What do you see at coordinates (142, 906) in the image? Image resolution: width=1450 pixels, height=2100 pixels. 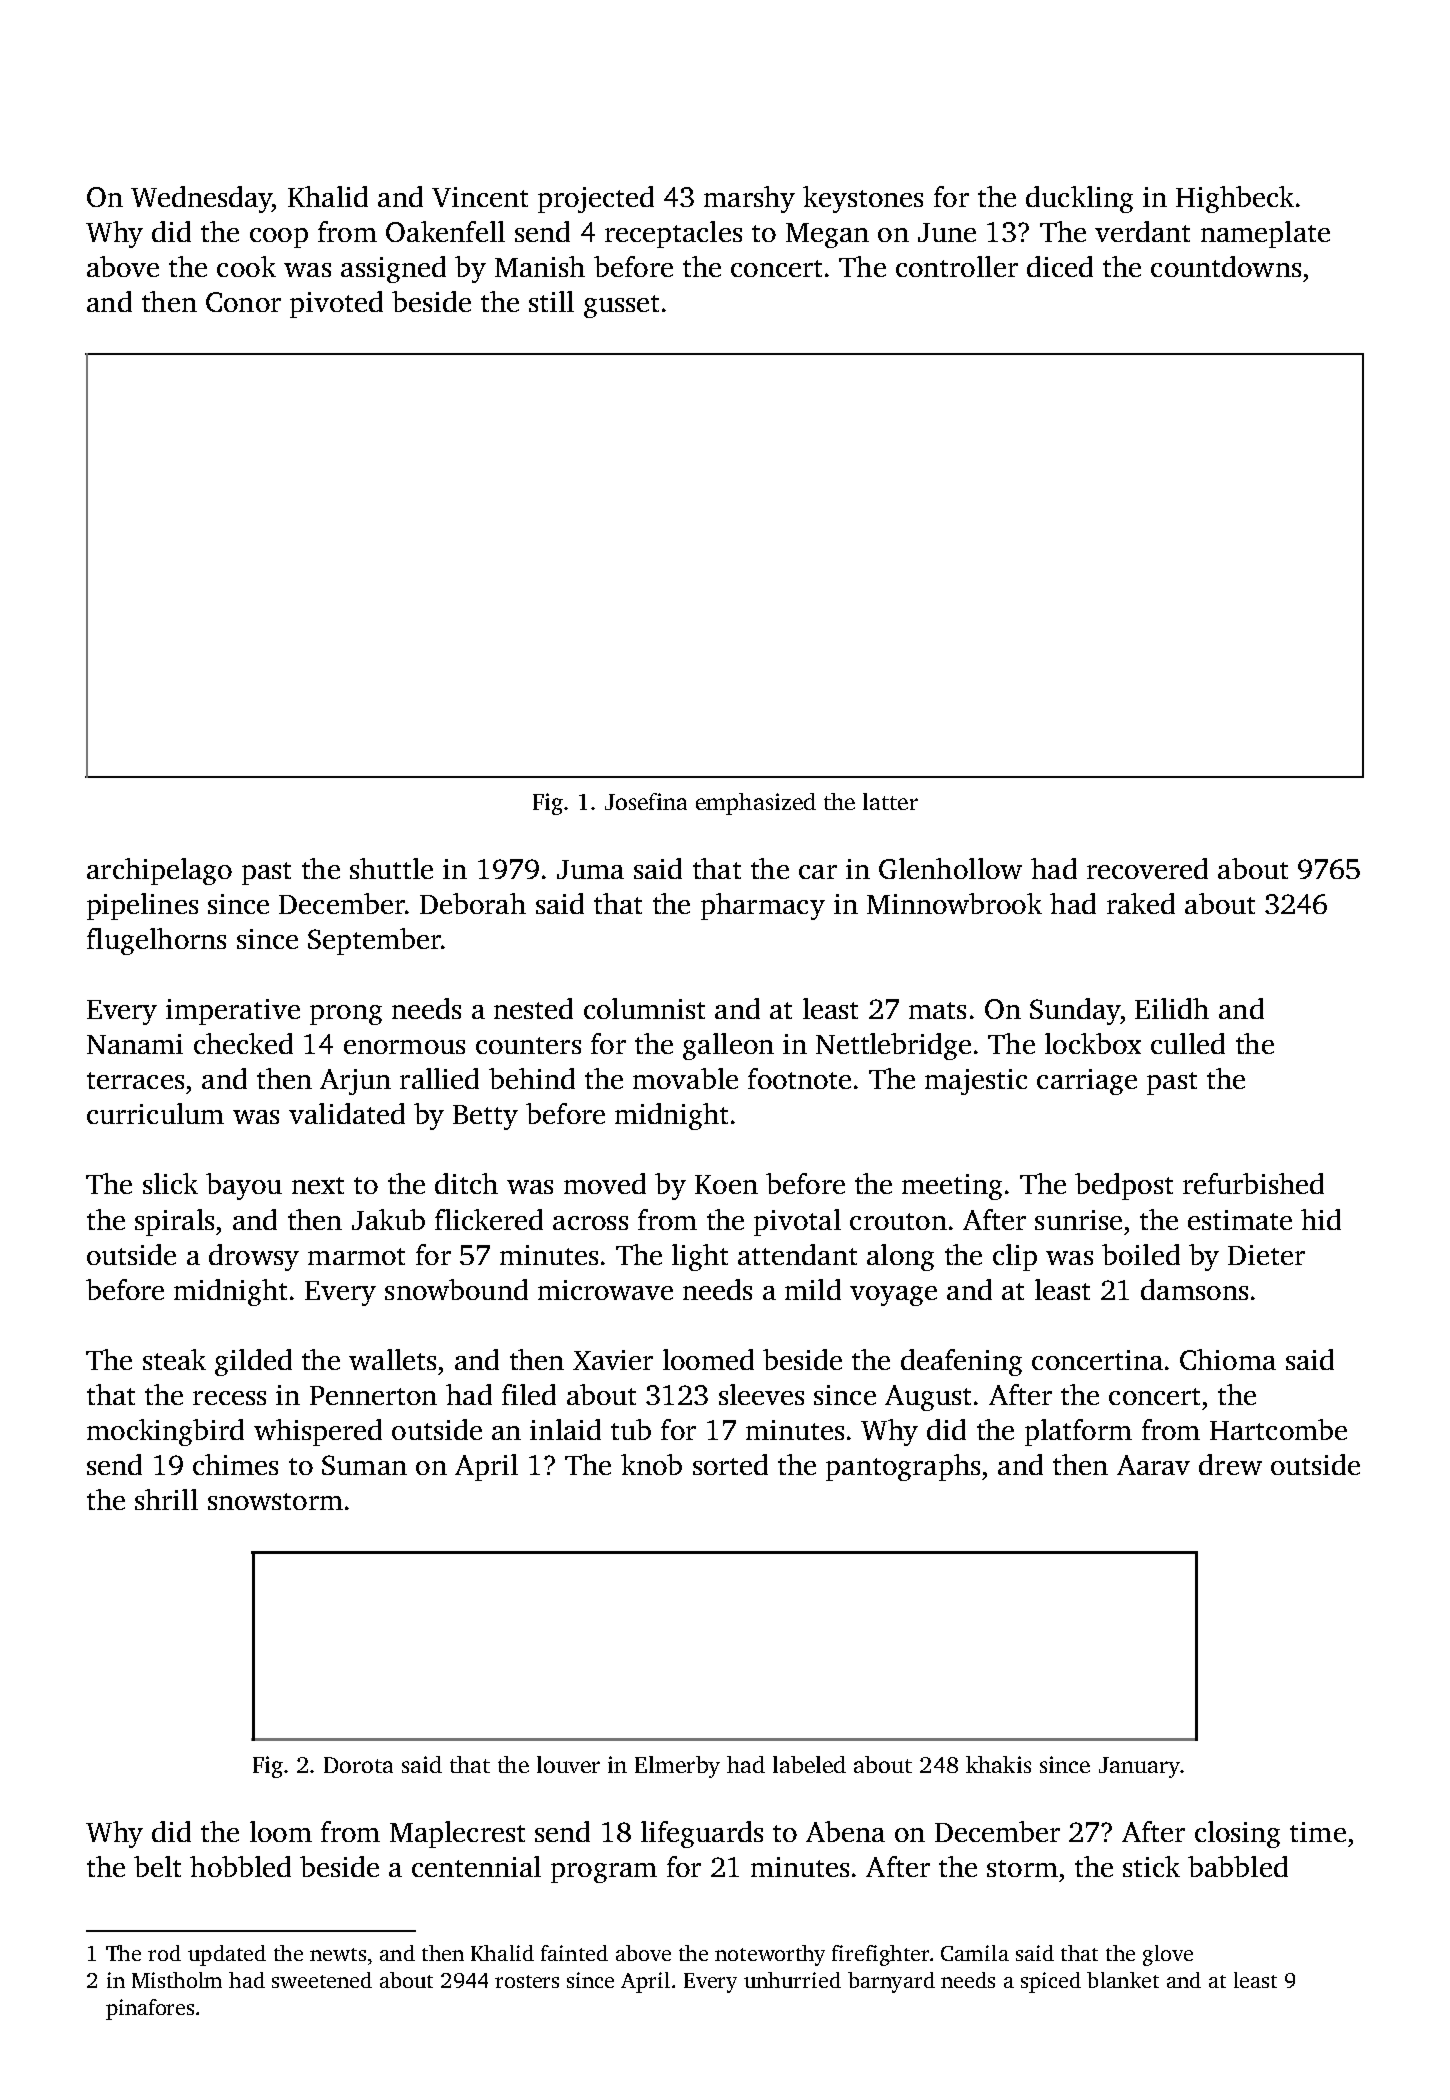 I see `pipelines` at bounding box center [142, 906].
